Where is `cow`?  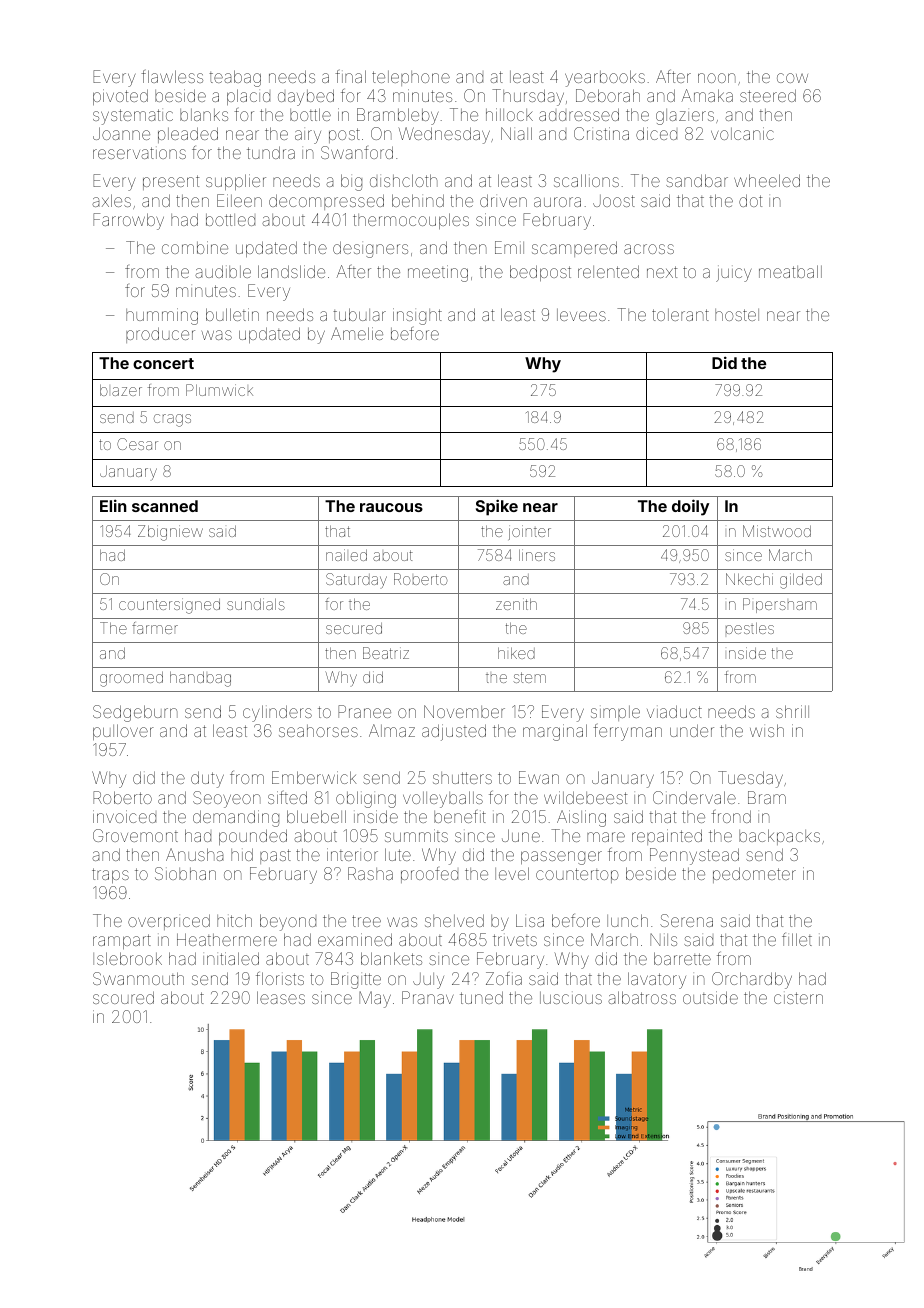 cow is located at coordinates (792, 78).
